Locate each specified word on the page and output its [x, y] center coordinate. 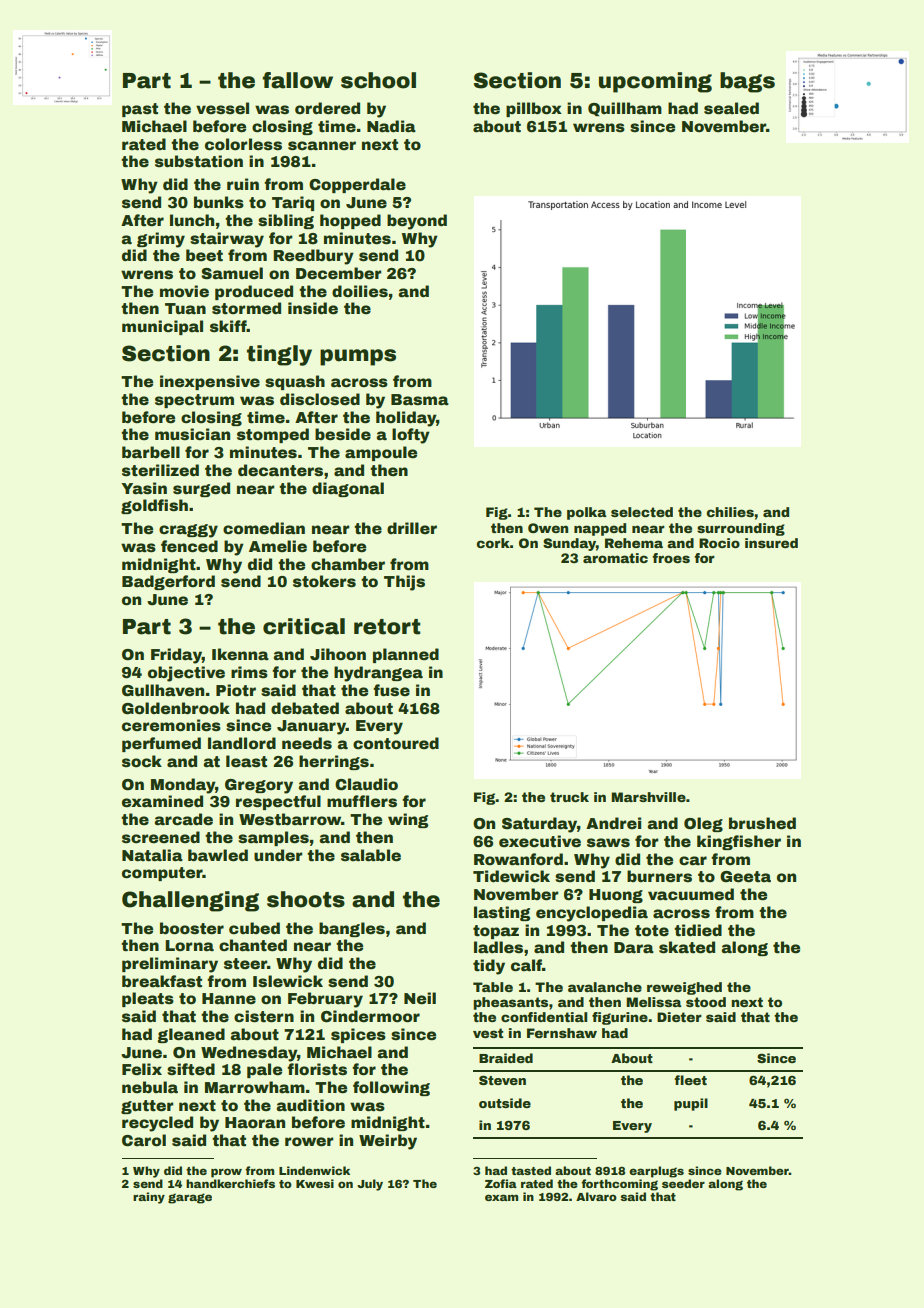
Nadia [391, 126]
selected [642, 512]
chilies [730, 512]
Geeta [745, 877]
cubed [254, 928]
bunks [219, 202]
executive [540, 841]
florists [317, 1069]
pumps [358, 357]
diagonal [348, 489]
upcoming [655, 82]
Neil [420, 998]
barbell [151, 452]
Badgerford [168, 582]
